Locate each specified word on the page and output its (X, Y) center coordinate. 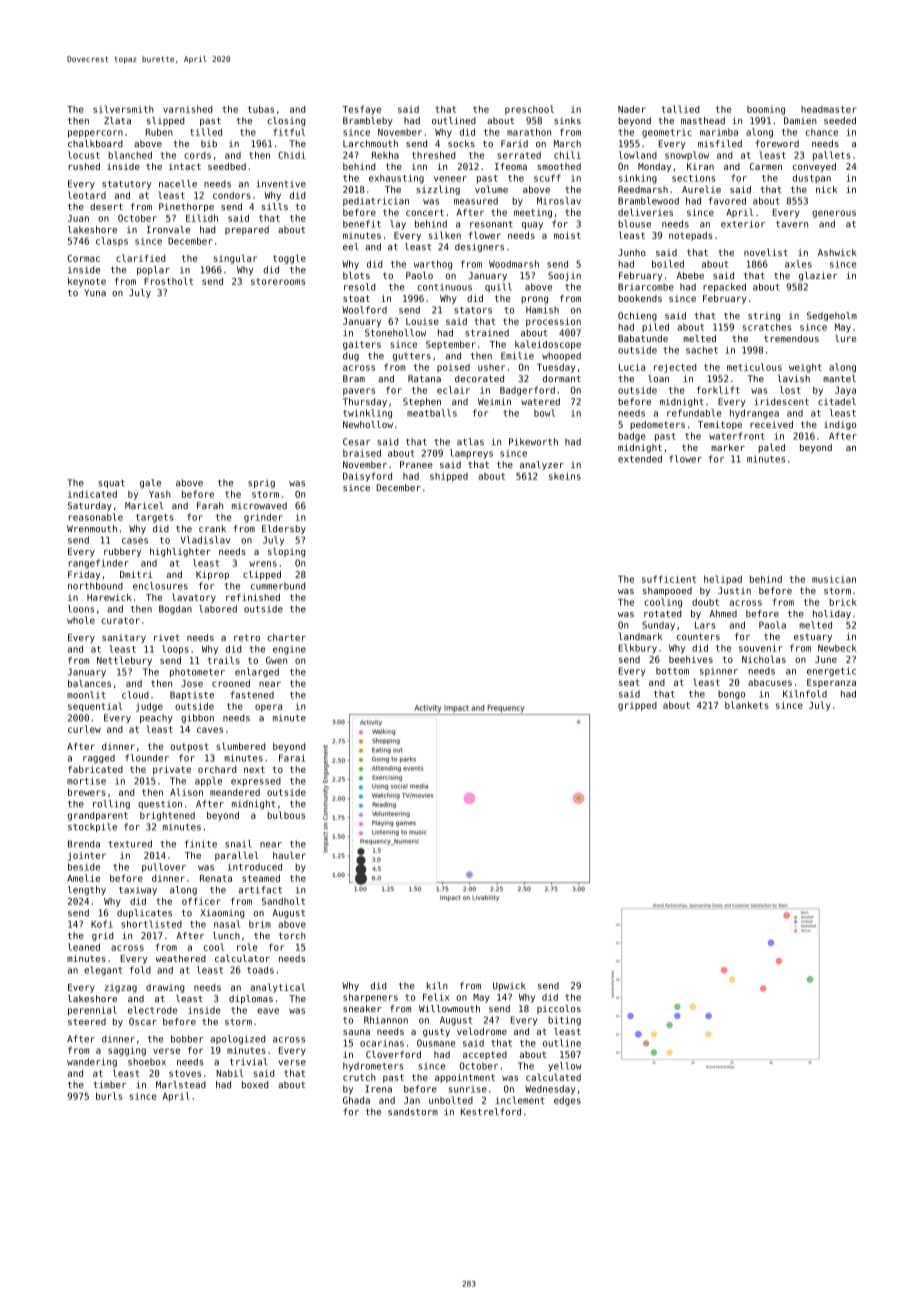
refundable (694, 413)
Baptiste (192, 695)
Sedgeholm (832, 316)
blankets (747, 705)
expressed (256, 781)
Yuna (95, 292)
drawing (165, 988)
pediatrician (376, 201)
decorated (479, 378)
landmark (640, 636)
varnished (187, 109)
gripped (637, 706)
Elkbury (638, 649)
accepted (485, 1055)
